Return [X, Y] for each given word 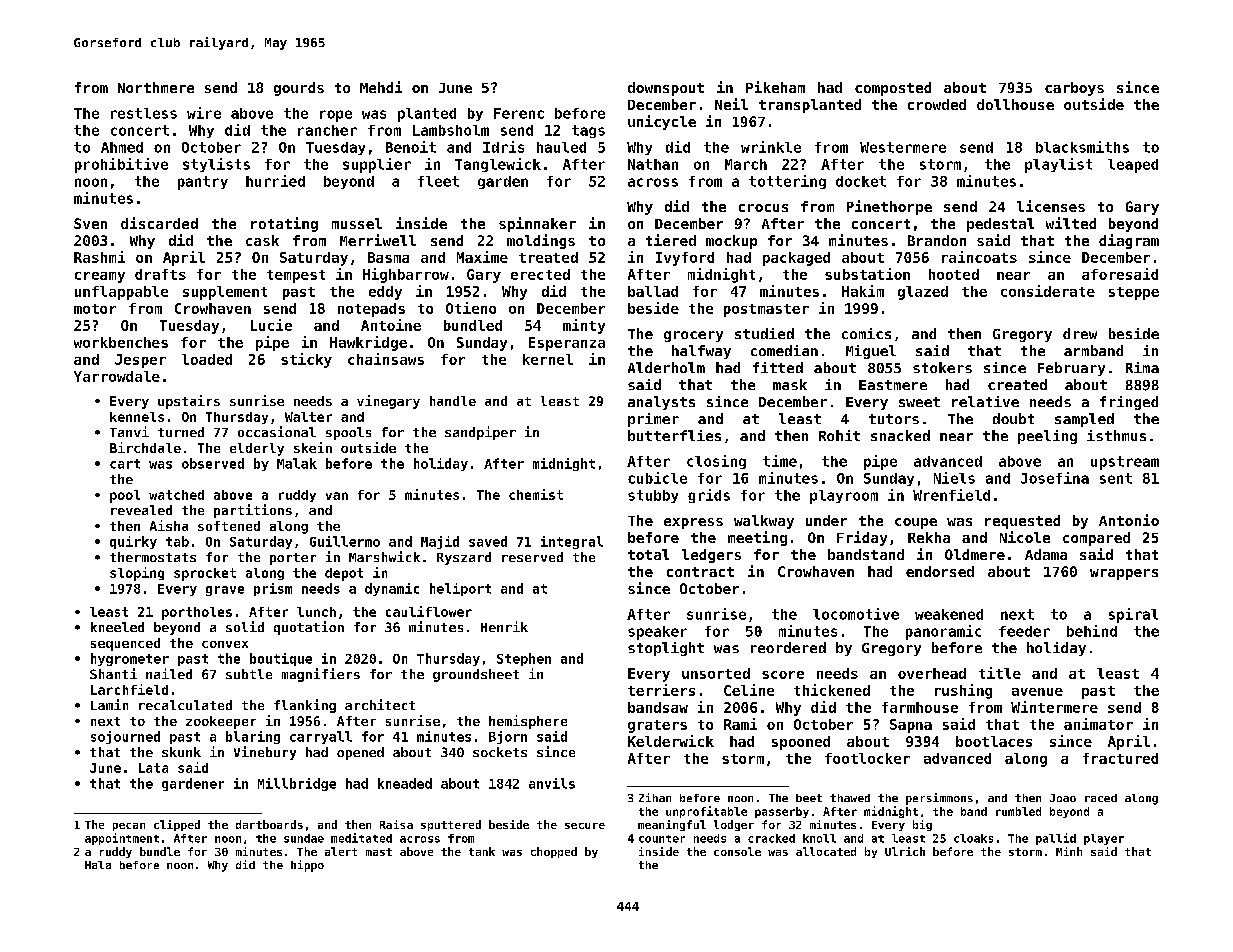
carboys [1074, 89]
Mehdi [381, 87]
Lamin [109, 704]
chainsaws [386, 359]
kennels [137, 417]
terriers [661, 690]
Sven [90, 223]
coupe [916, 523]
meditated [361, 838]
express [693, 523]
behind [1092, 631]
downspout [666, 89]
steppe [1134, 293]
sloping [137, 574]
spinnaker [537, 224]
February [1071, 369]
